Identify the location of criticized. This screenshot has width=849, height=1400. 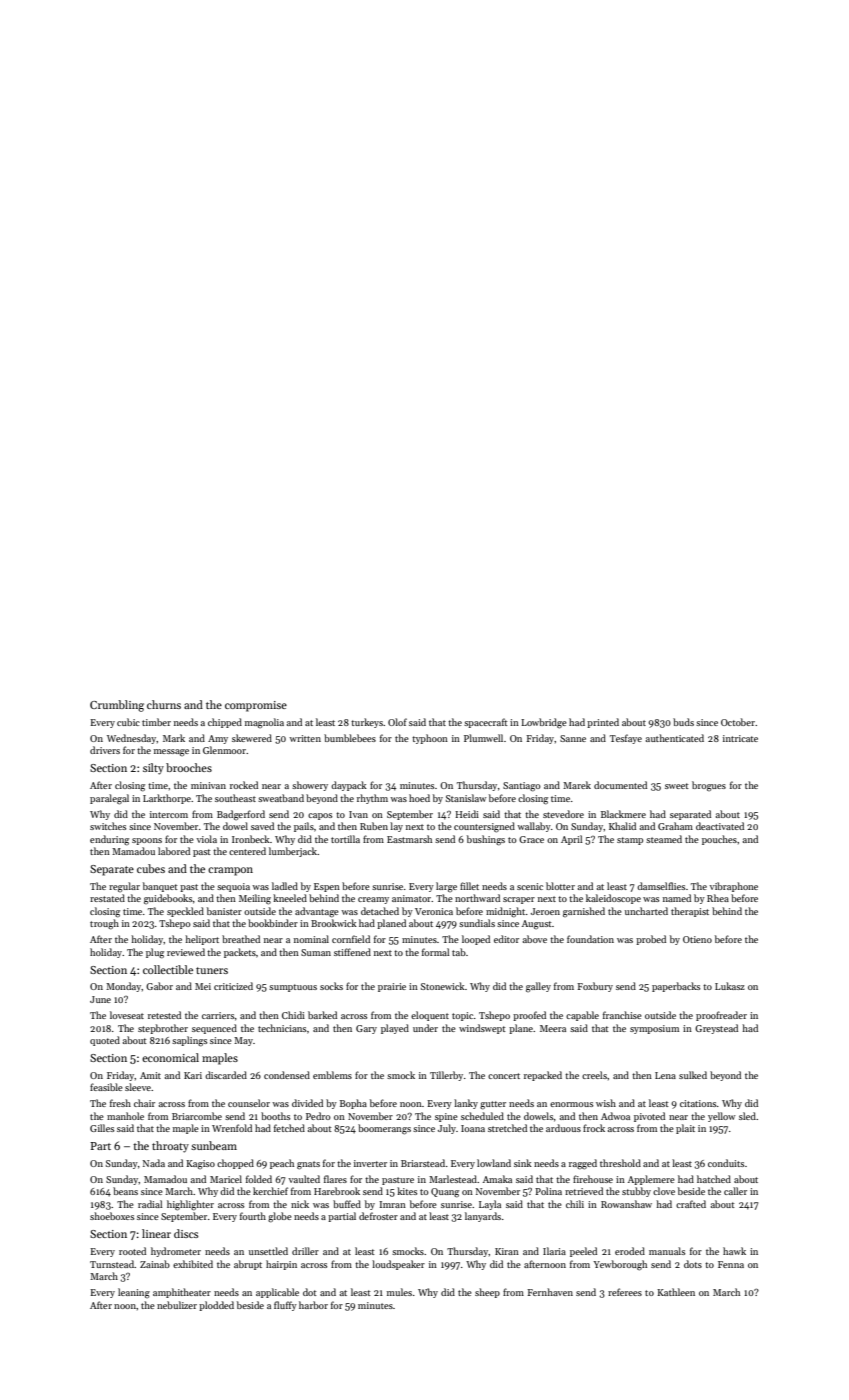
(233, 986).
